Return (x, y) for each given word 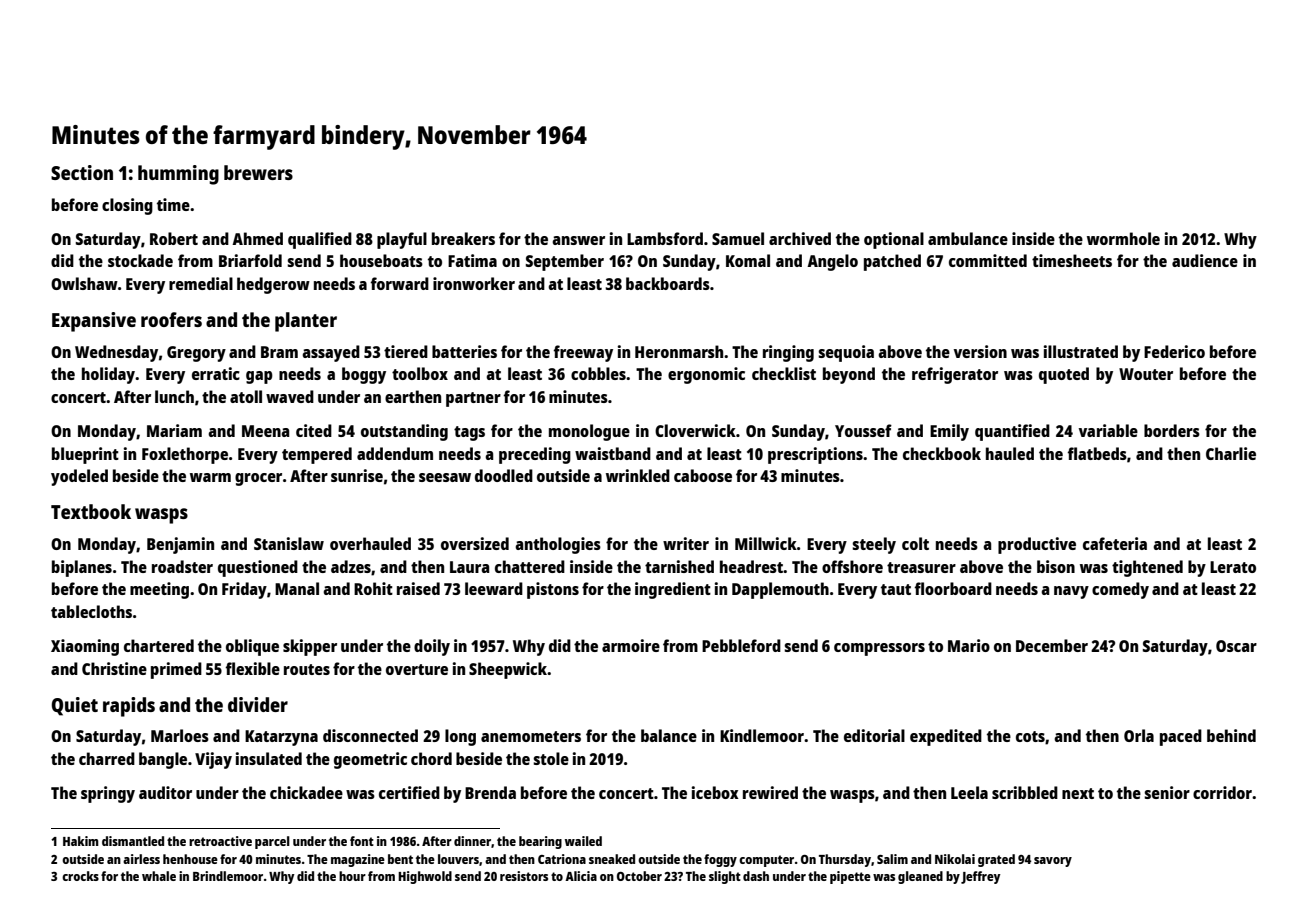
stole (551, 758)
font (362, 841)
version (980, 351)
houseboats (381, 260)
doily (432, 647)
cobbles (598, 373)
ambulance (968, 238)
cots (1030, 736)
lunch (174, 396)
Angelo (832, 262)
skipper (310, 647)
